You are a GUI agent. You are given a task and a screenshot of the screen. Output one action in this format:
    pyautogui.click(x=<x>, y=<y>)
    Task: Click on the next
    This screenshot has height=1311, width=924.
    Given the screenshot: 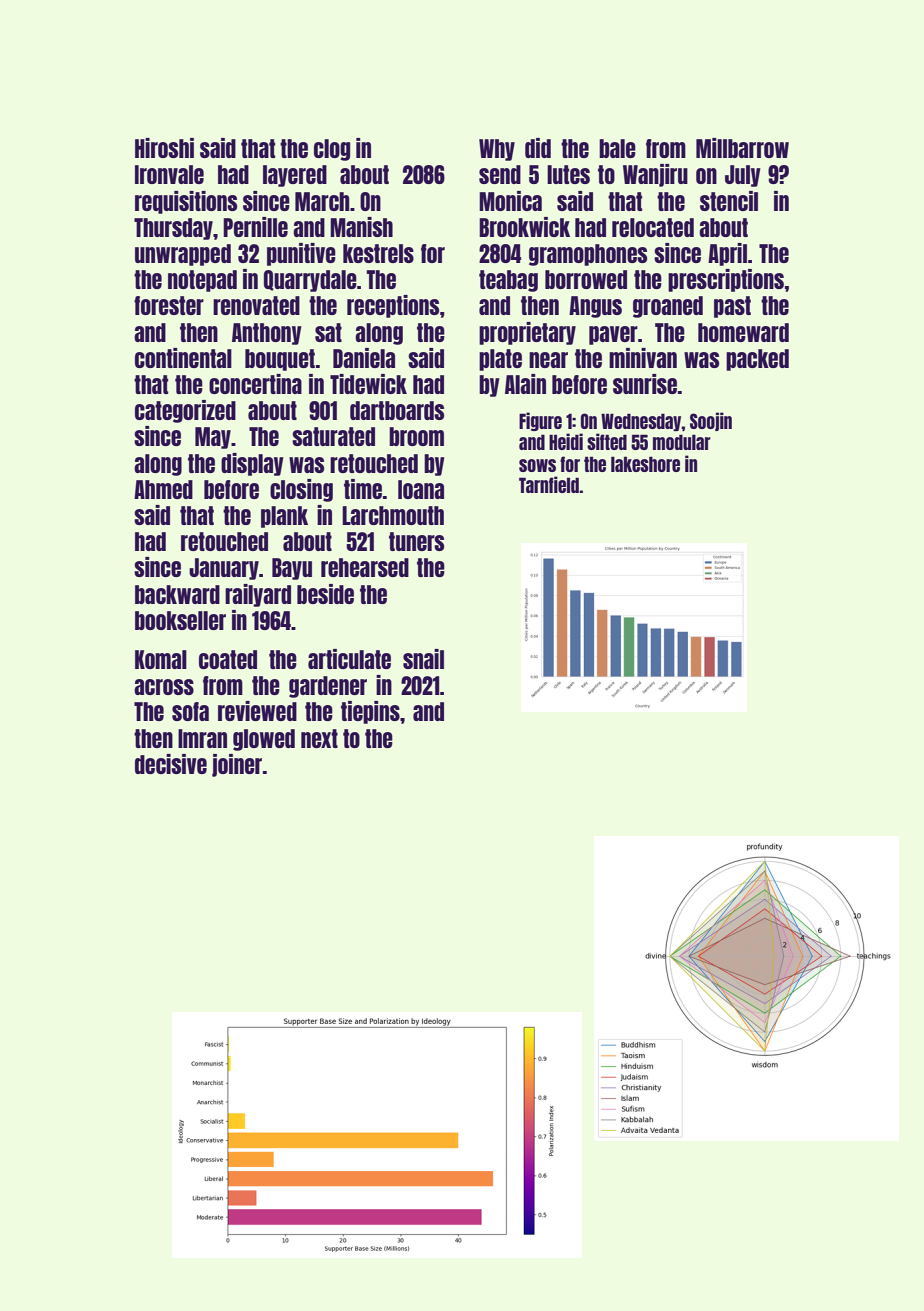 What is the action you would take?
    pyautogui.click(x=319, y=738)
